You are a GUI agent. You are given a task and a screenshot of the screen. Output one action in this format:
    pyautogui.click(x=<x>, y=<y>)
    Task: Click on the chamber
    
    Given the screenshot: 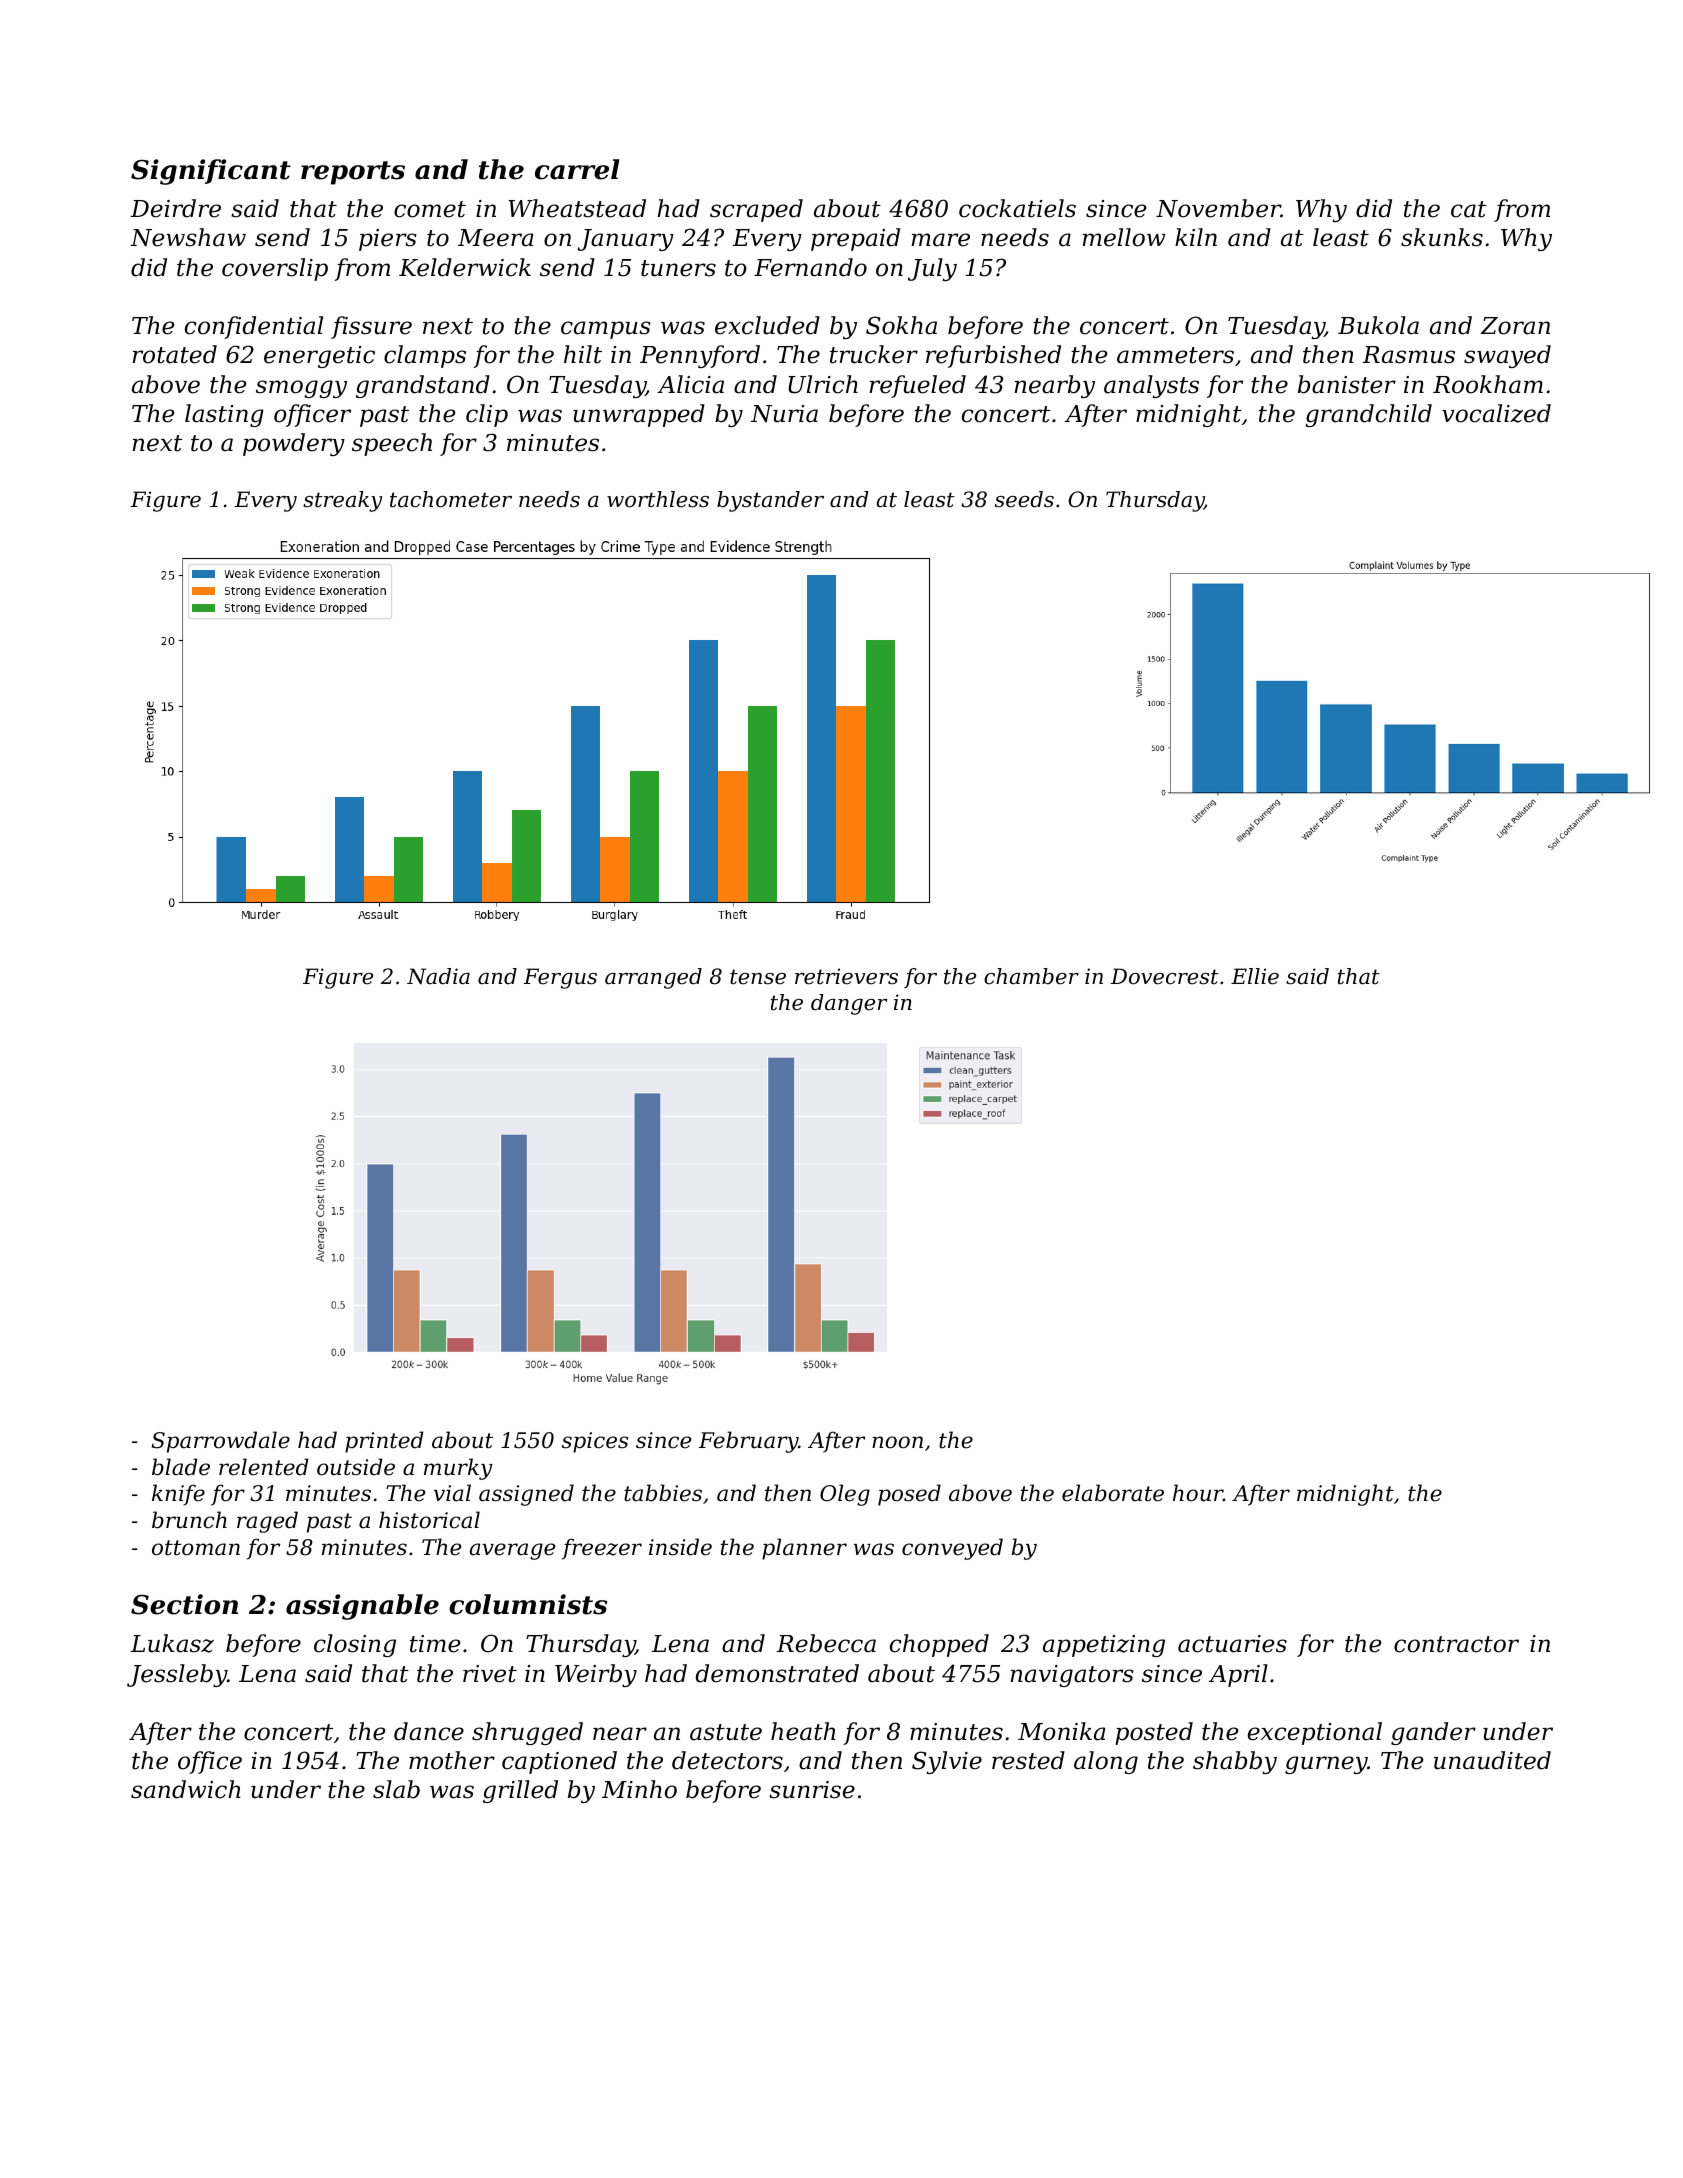 What is the action you would take?
    pyautogui.click(x=1031, y=976)
